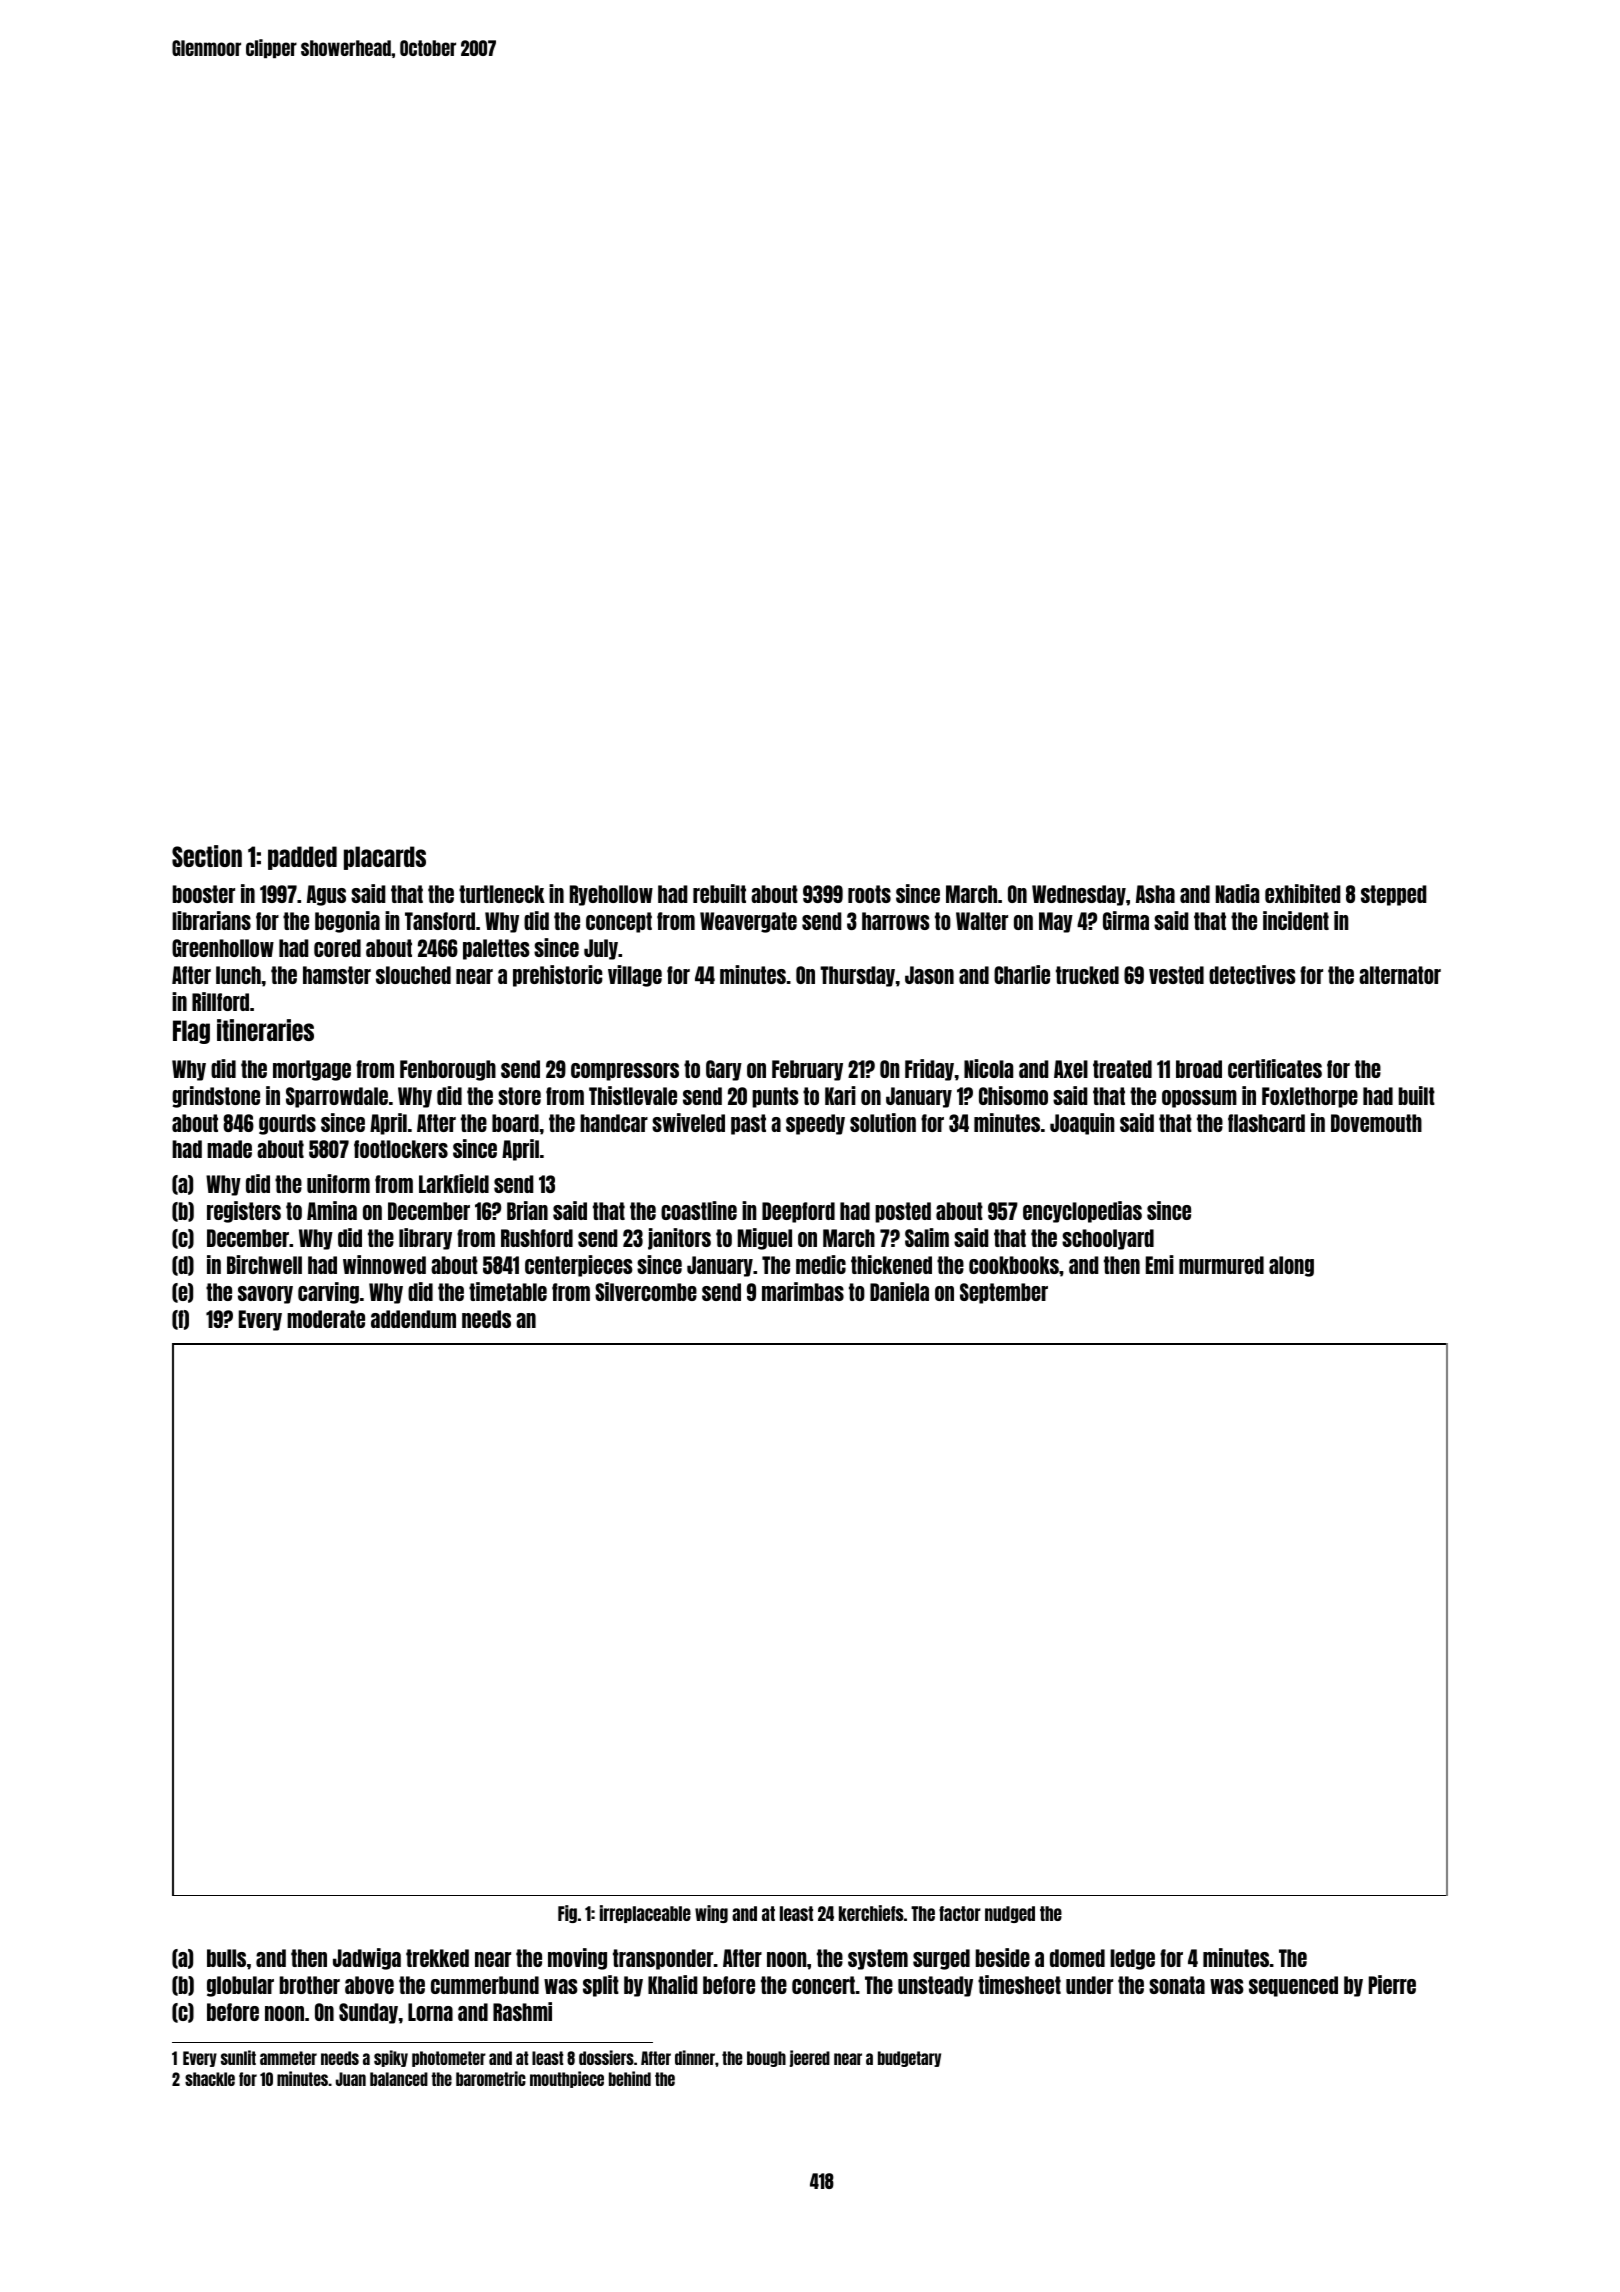 The height and width of the screenshot is (2292, 1620). I want to click on Fig, so click(567, 1914).
